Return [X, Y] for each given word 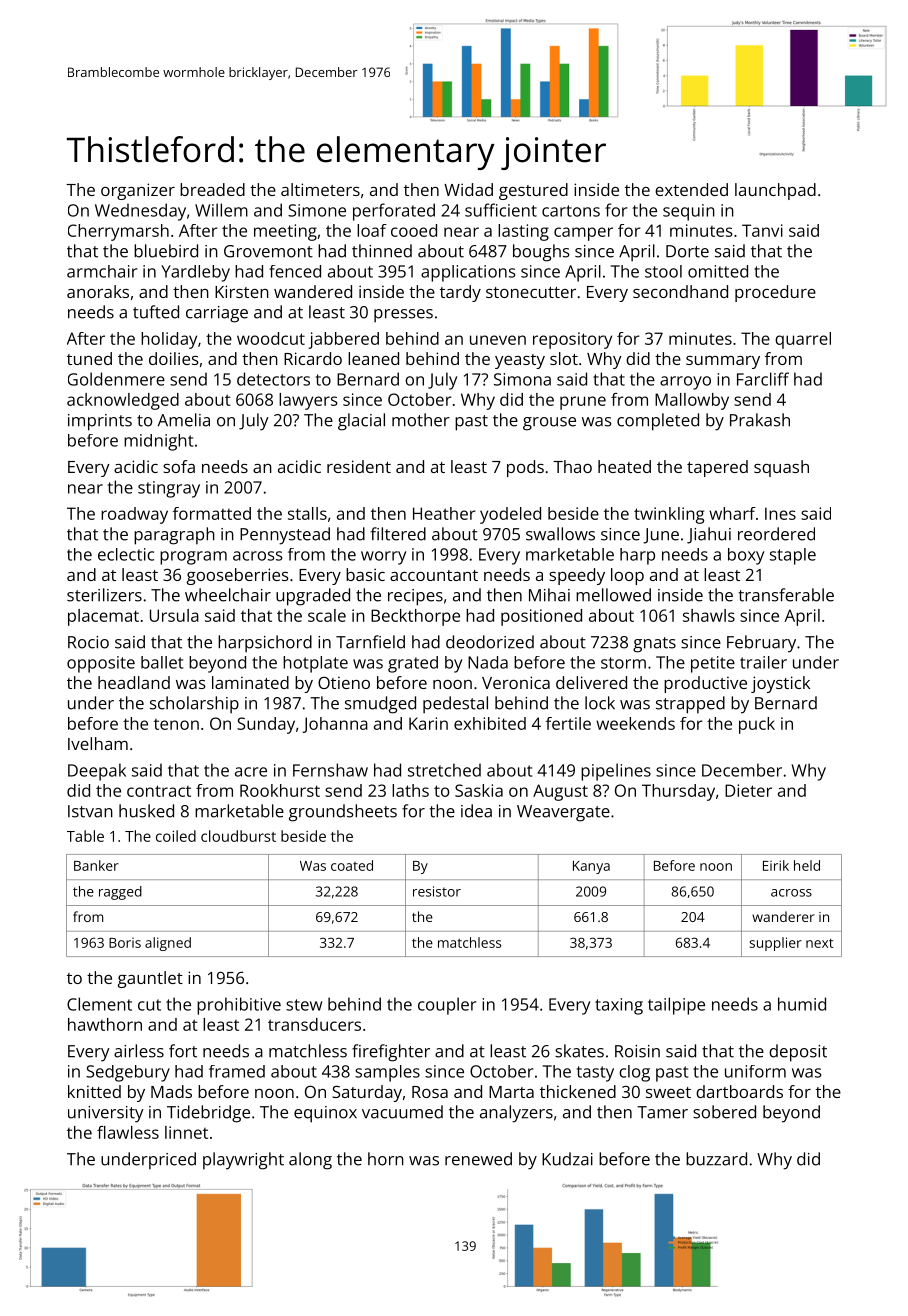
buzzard [716, 1159]
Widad [468, 189]
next [820, 943]
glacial [361, 422]
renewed [478, 1159]
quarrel [803, 340]
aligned [168, 944]
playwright [243, 1161]
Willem [221, 210]
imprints [100, 422]
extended [691, 189]
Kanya [591, 867]
